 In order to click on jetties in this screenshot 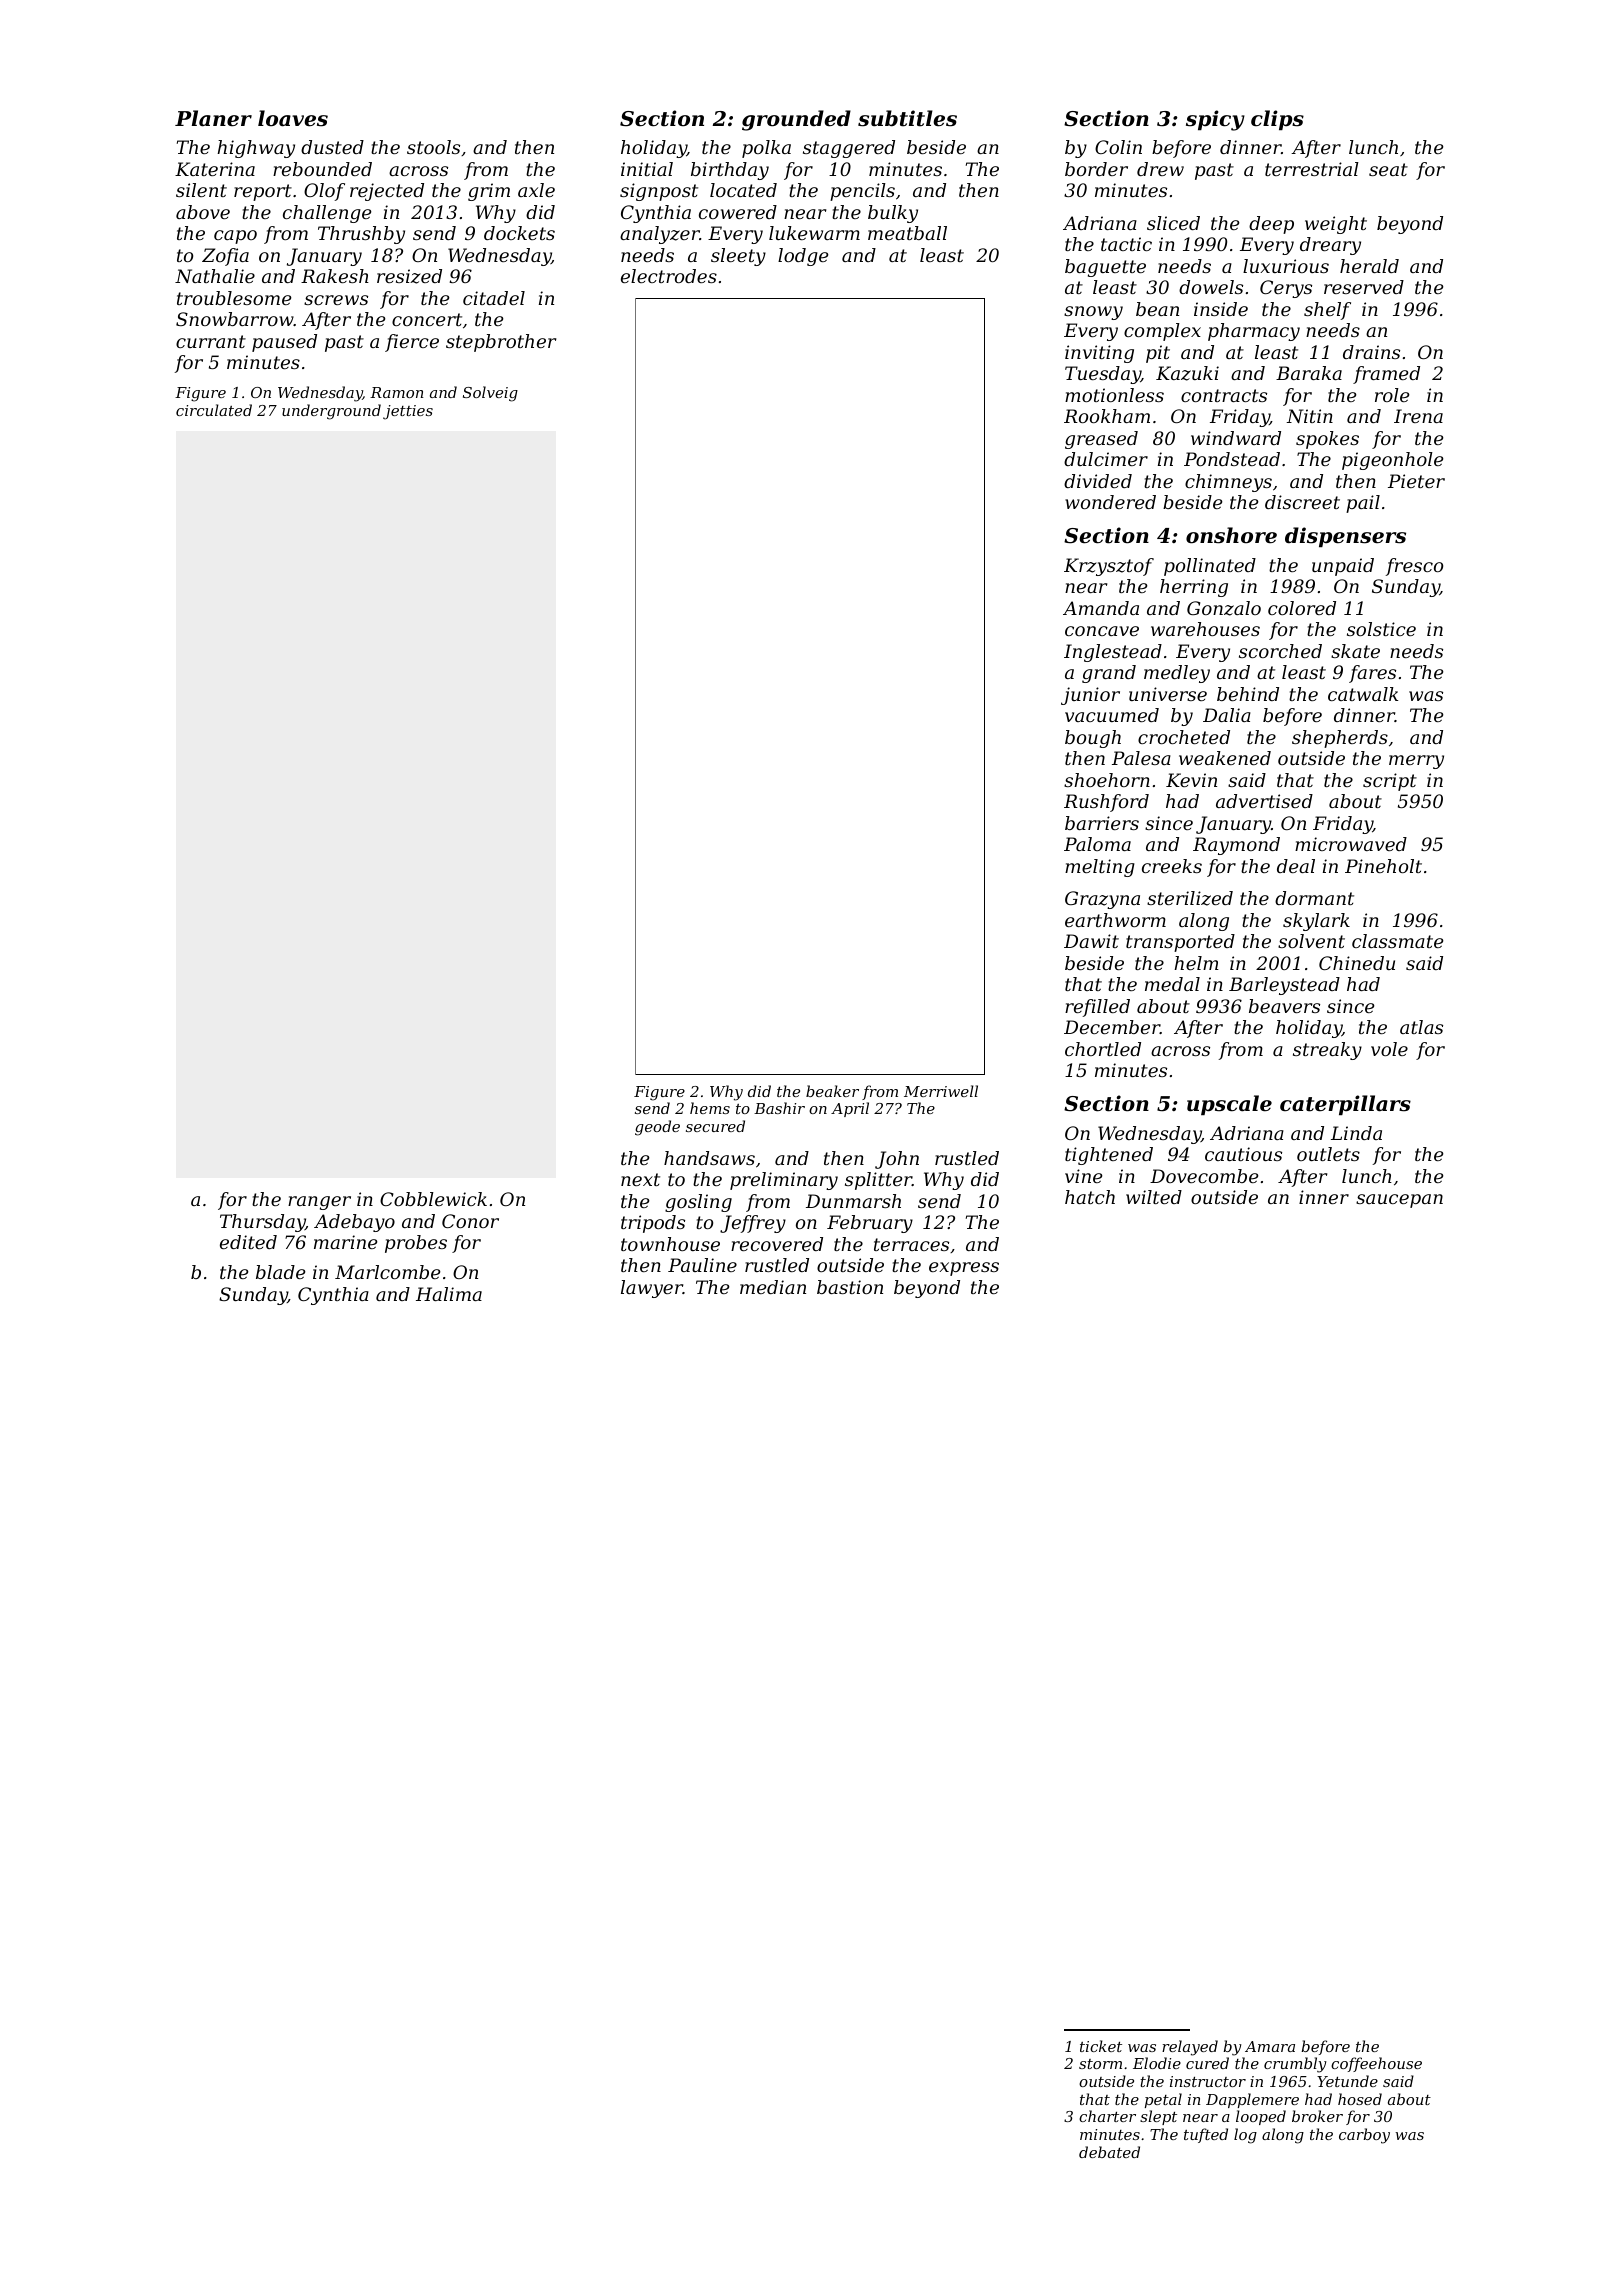, I will do `click(408, 412)`.
